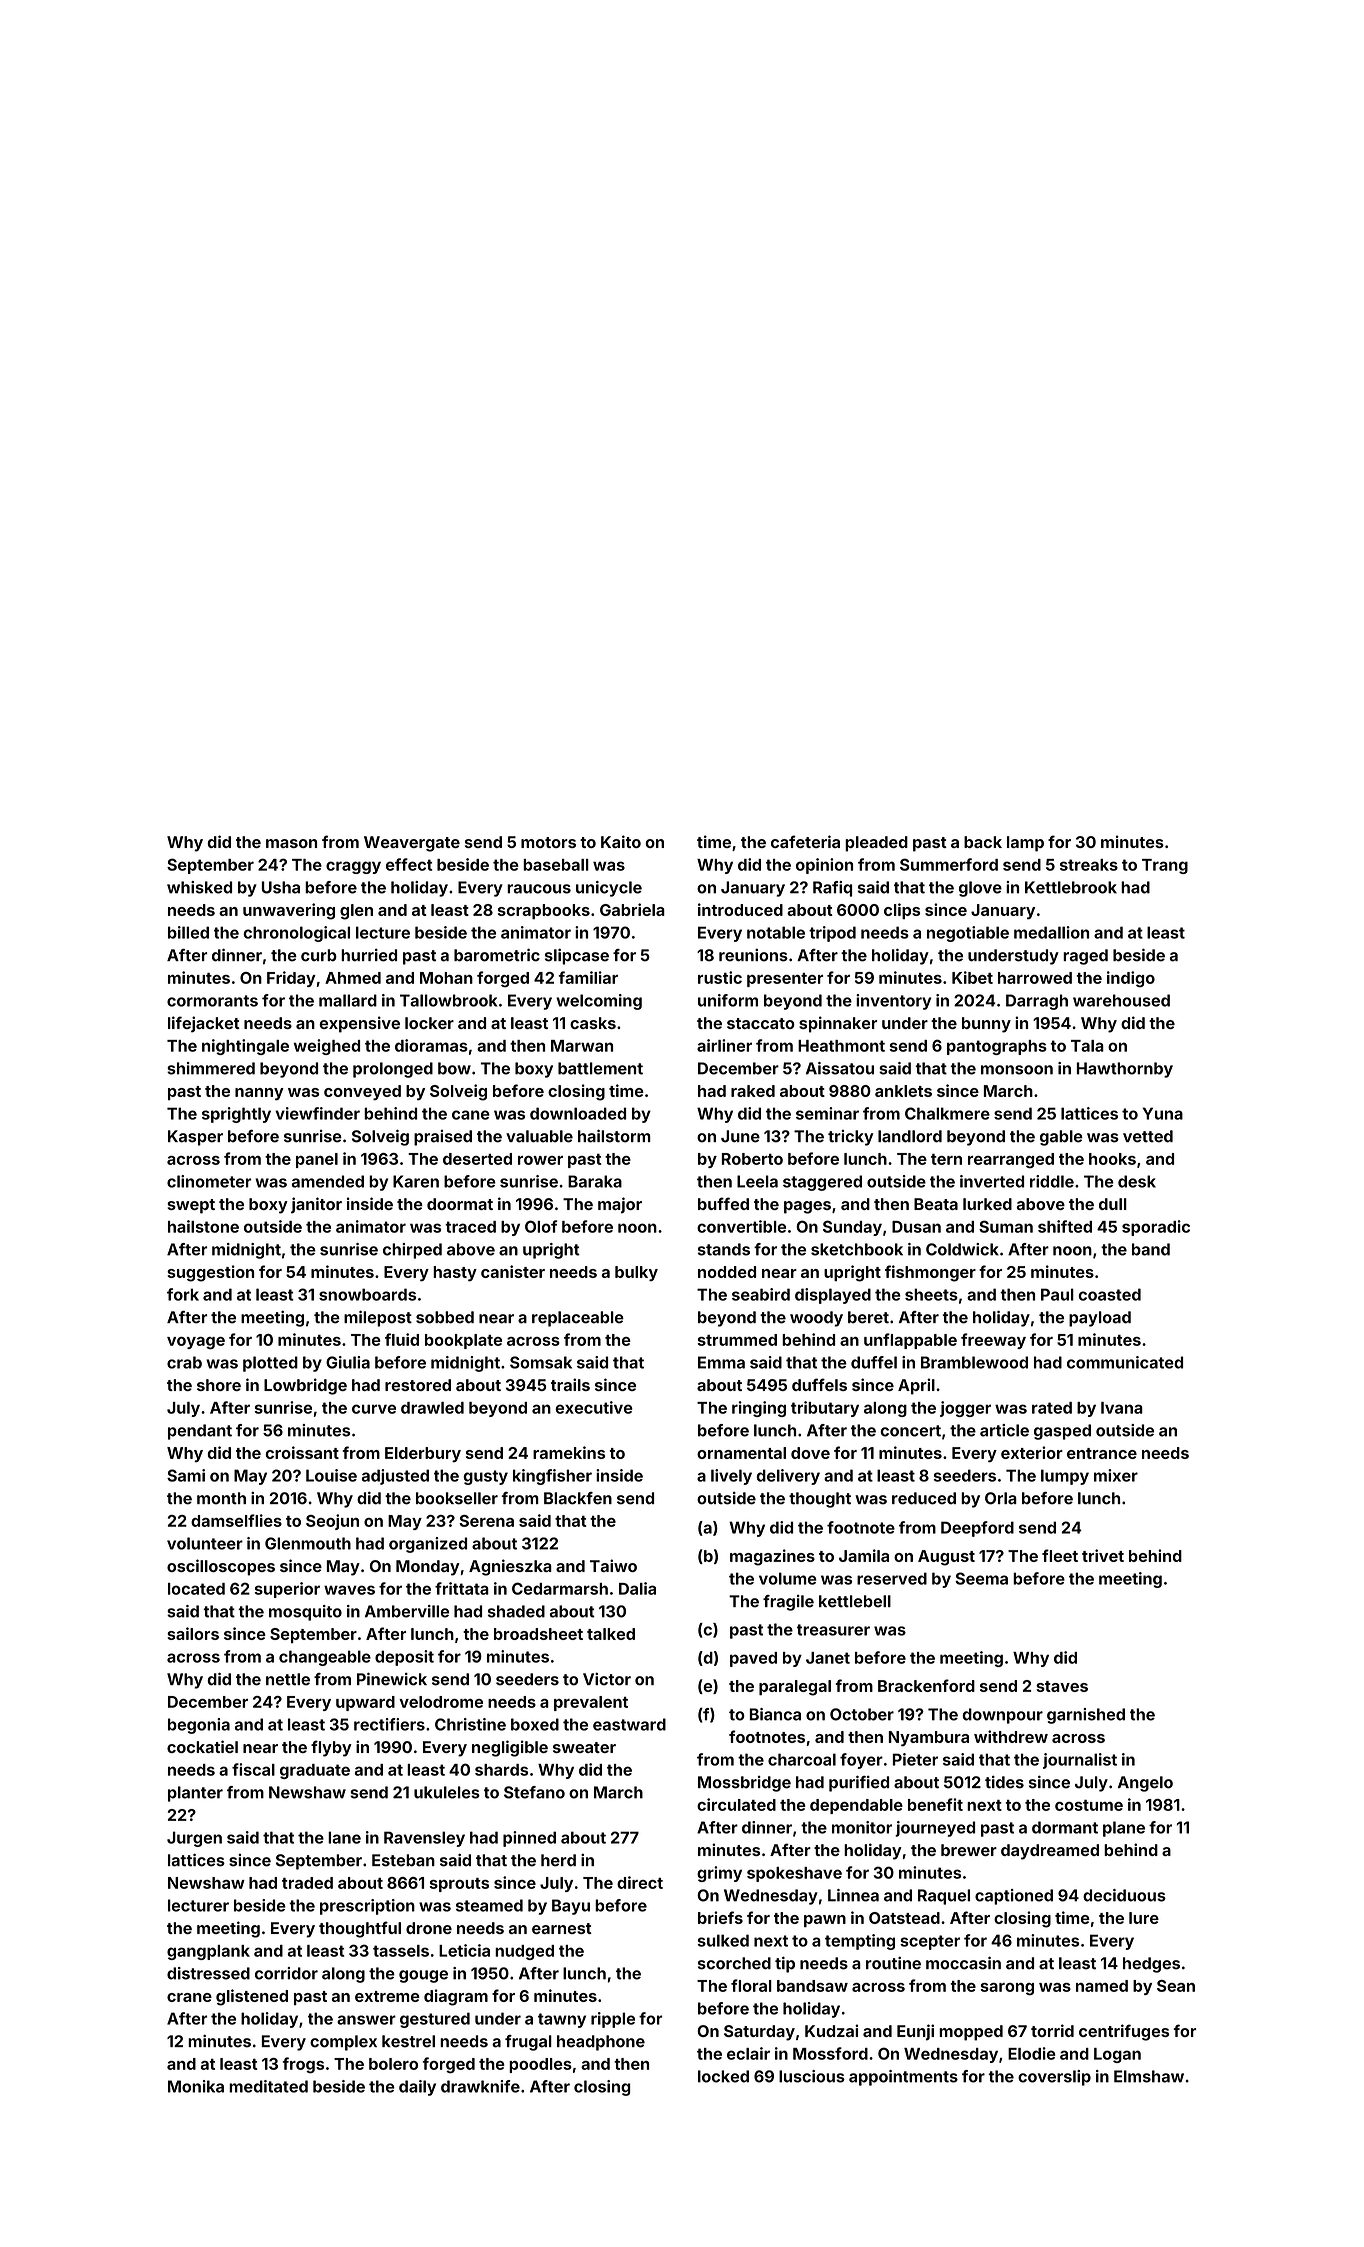 This document has width=1364, height=2247. Describe the element at coordinates (417, 2088) in the document. I see `daily` at that location.
